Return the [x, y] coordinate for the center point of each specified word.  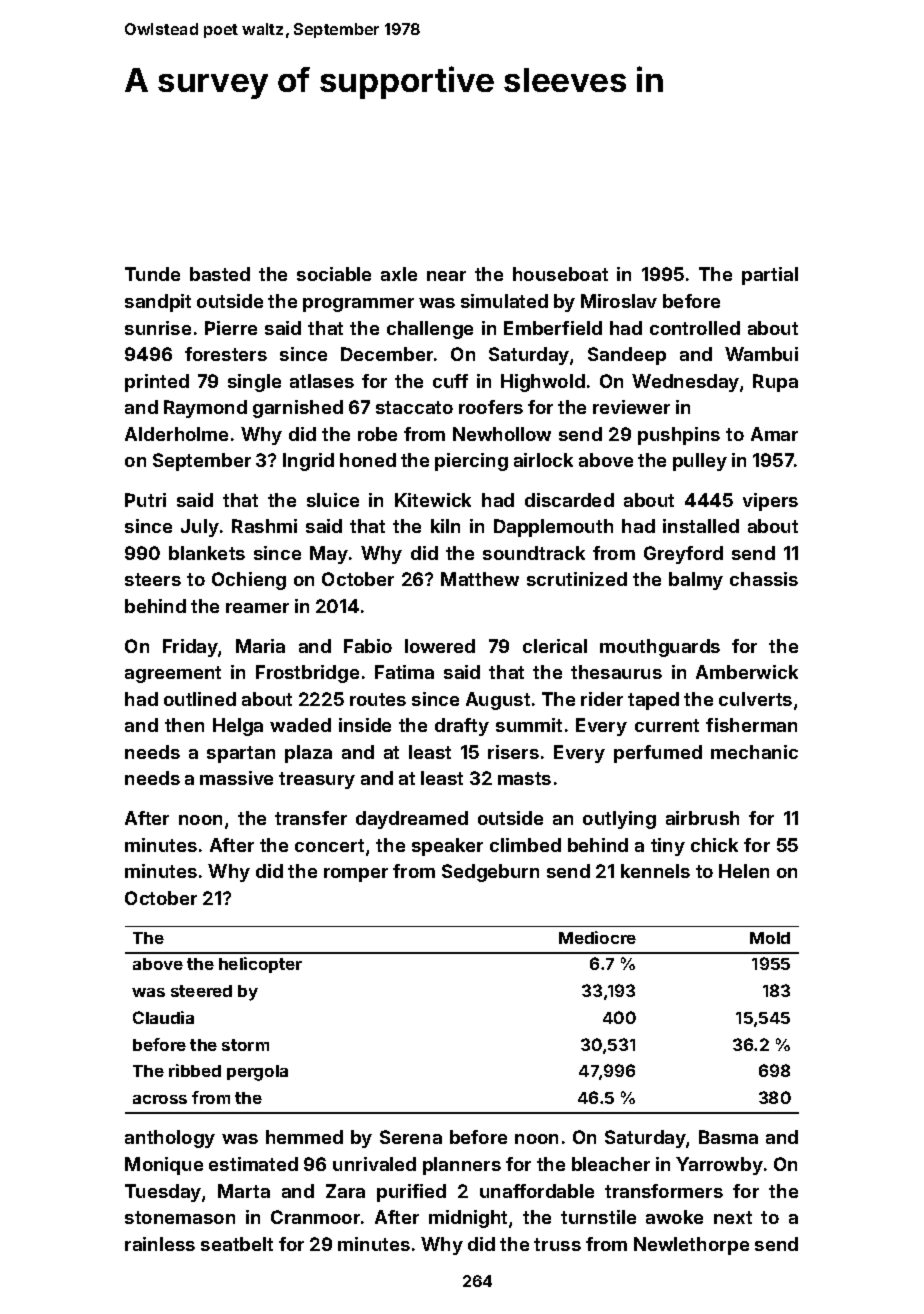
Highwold [543, 383]
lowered [440, 646]
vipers [770, 502]
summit [529, 725]
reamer [257, 608]
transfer [311, 818]
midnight [468, 1219]
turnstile [598, 1217]
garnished [298, 409]
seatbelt [237, 1244]
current [667, 725]
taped [653, 701]
